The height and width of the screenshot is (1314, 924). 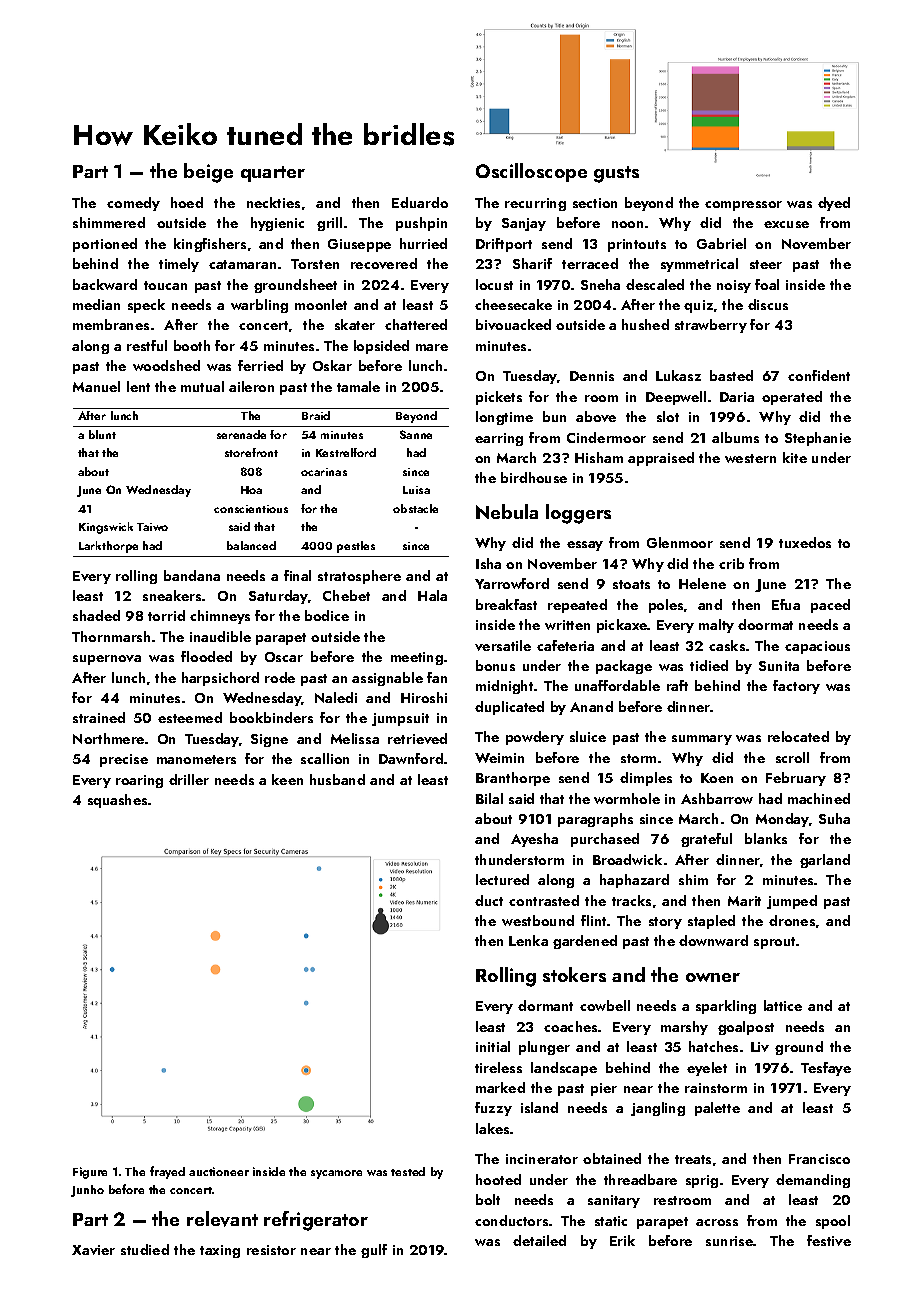 I want to click on jumpsuit, so click(x=400, y=719).
